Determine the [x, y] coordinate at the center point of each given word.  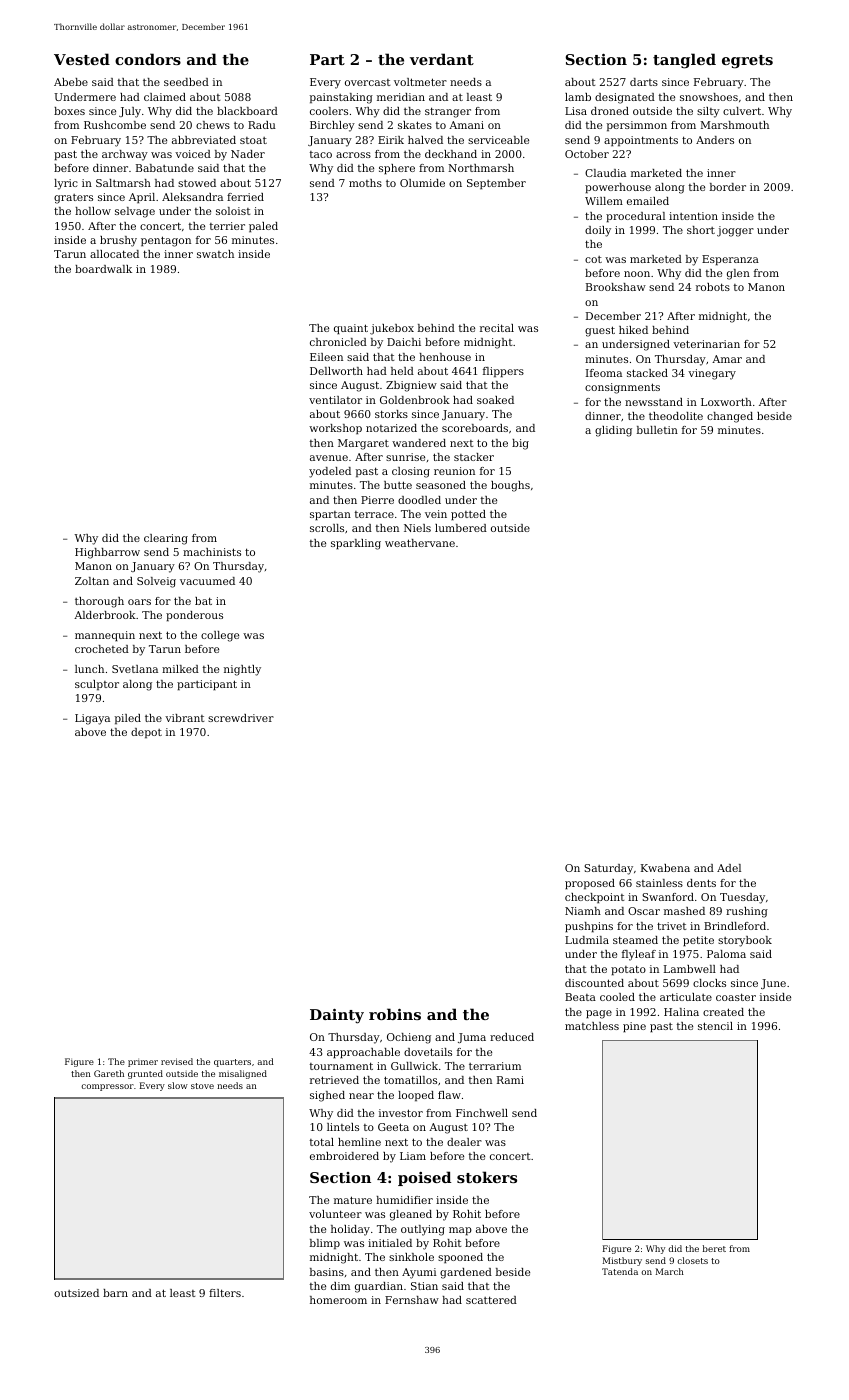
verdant [442, 59]
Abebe [71, 82]
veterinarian [706, 344]
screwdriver [241, 718]
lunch [89, 669]
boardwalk [103, 269]
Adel [729, 868]
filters [225, 1293]
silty [708, 112]
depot [146, 733]
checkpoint [594, 898]
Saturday [608, 869]
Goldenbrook [415, 400]
